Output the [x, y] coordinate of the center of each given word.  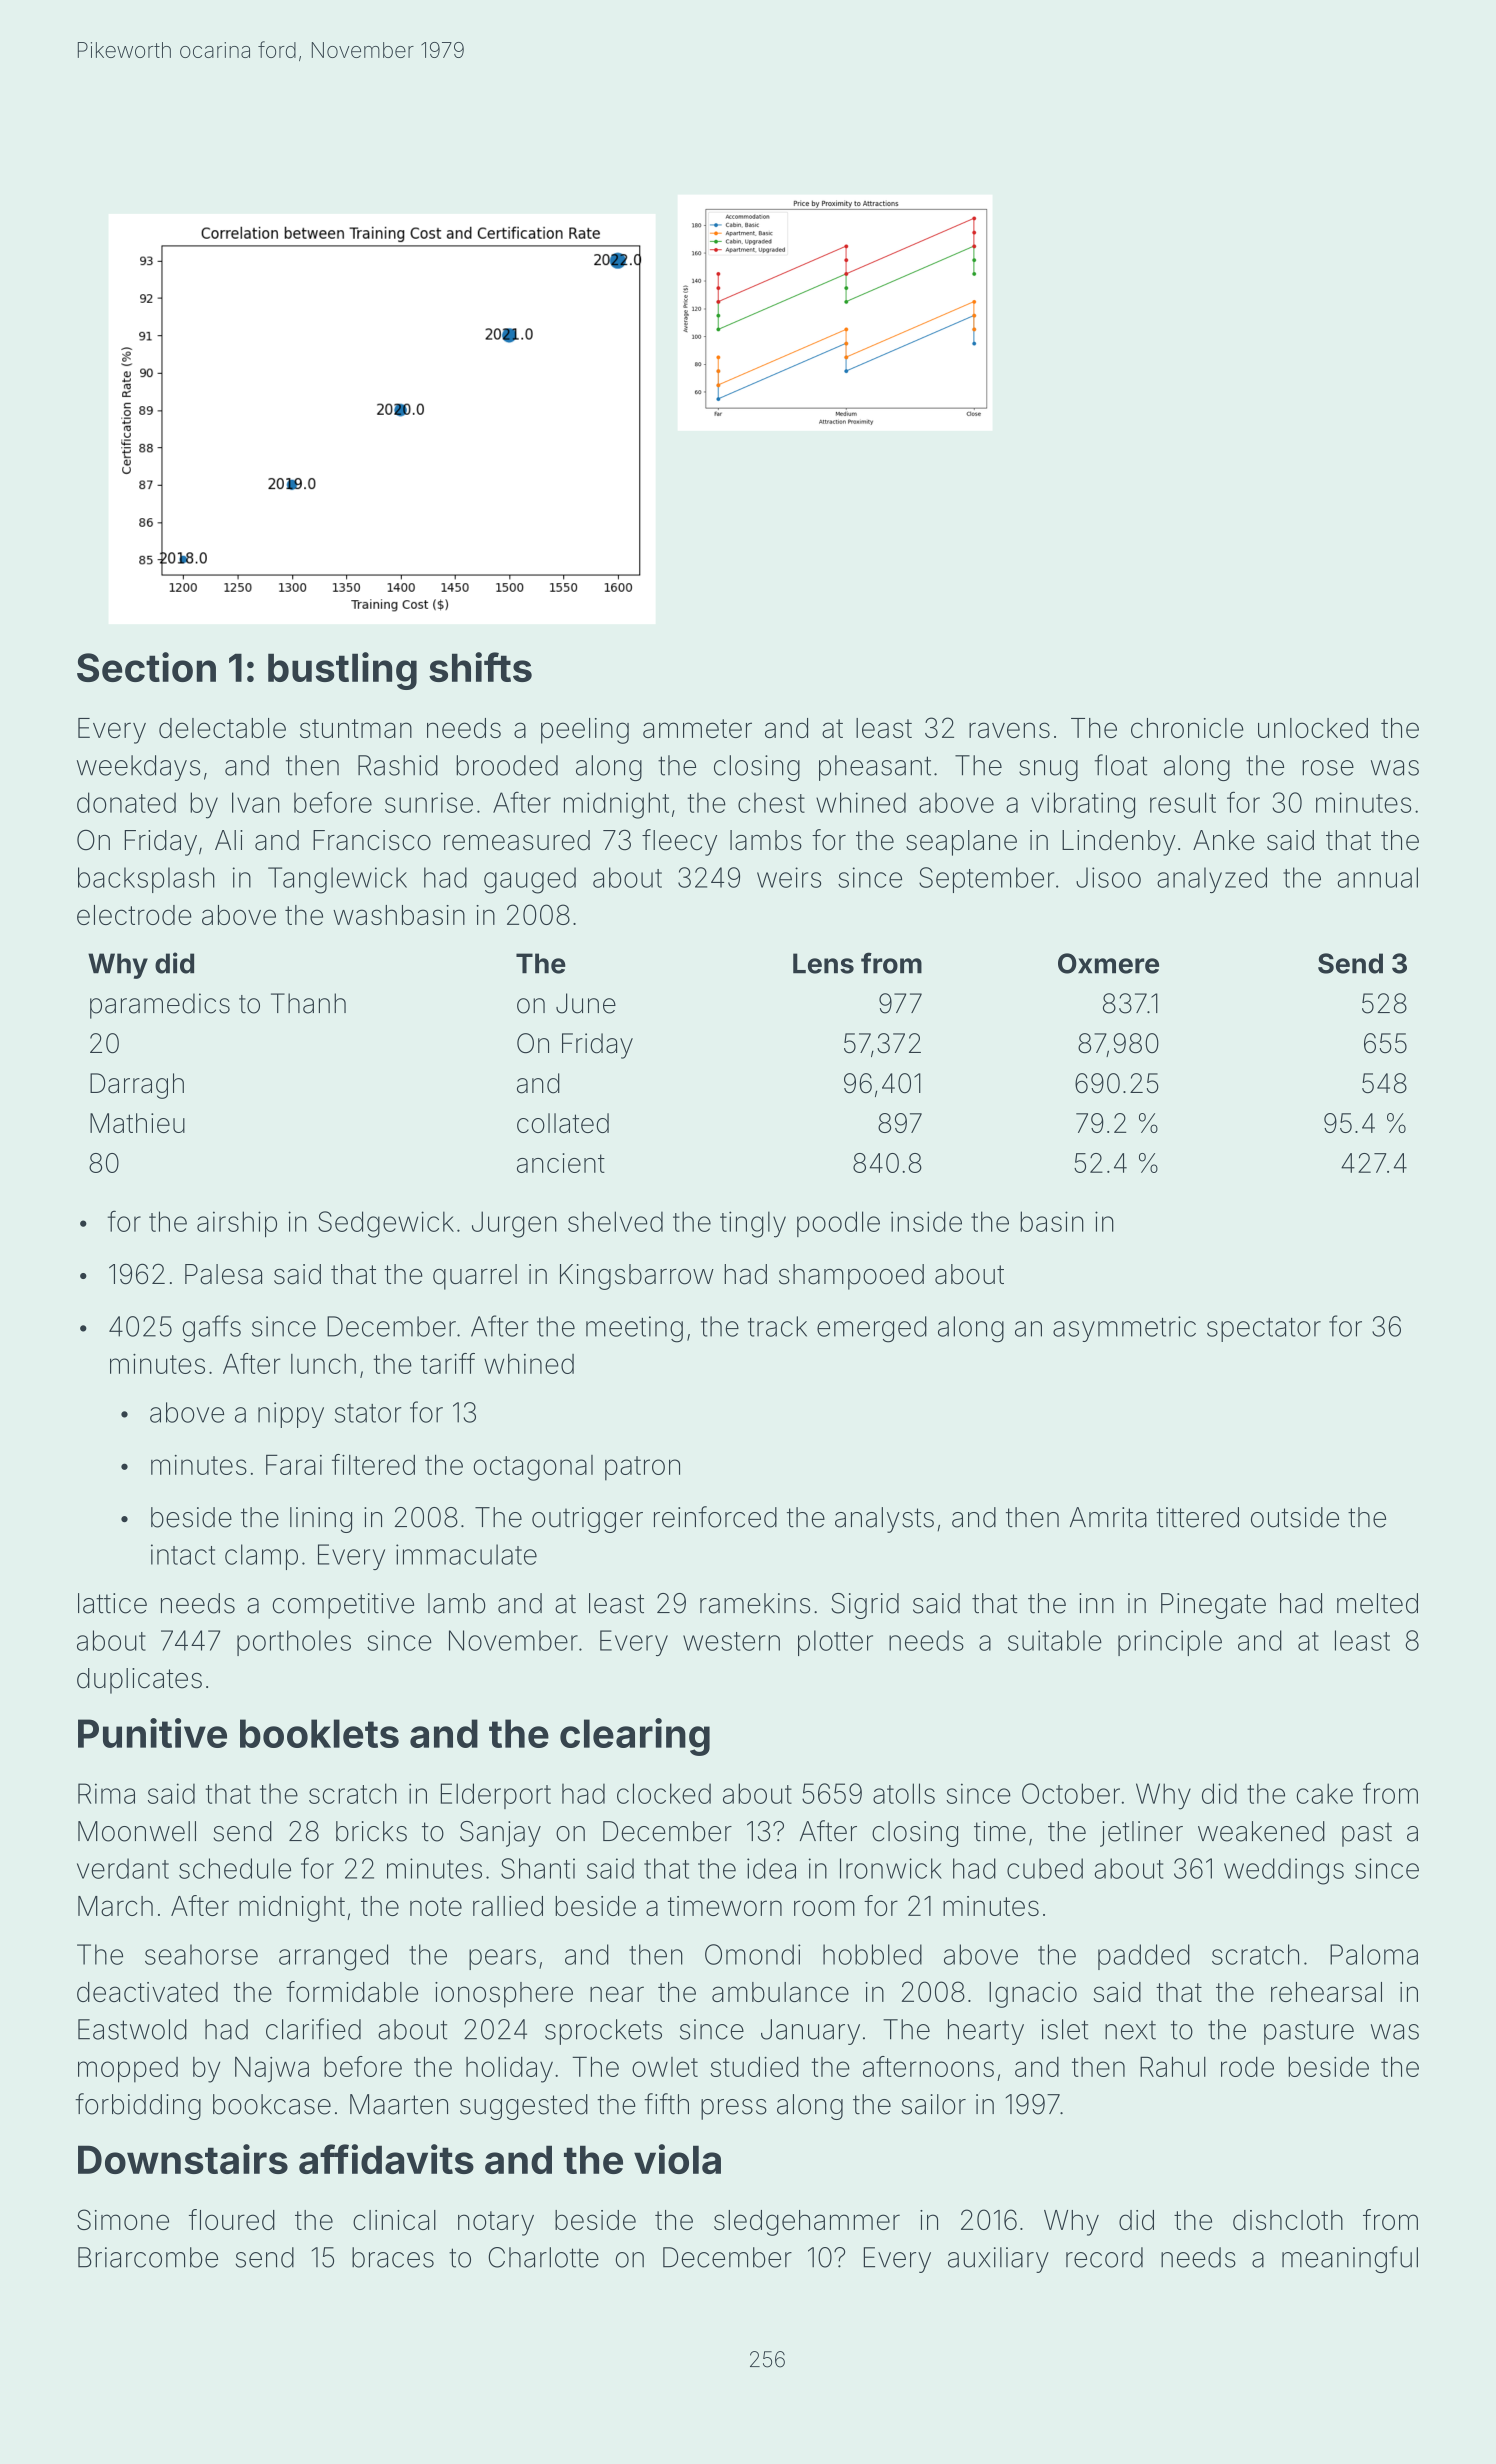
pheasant [875, 768]
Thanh [308, 1003]
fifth [666, 2104]
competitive [343, 1606]
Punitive [152, 1733]
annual [1378, 877]
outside [1295, 1517]
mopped [128, 2070]
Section [146, 667]
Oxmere [1108, 963]
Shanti [538, 1868]
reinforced [715, 1517]
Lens [823, 963]
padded [1144, 1957]
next [1130, 2030]
